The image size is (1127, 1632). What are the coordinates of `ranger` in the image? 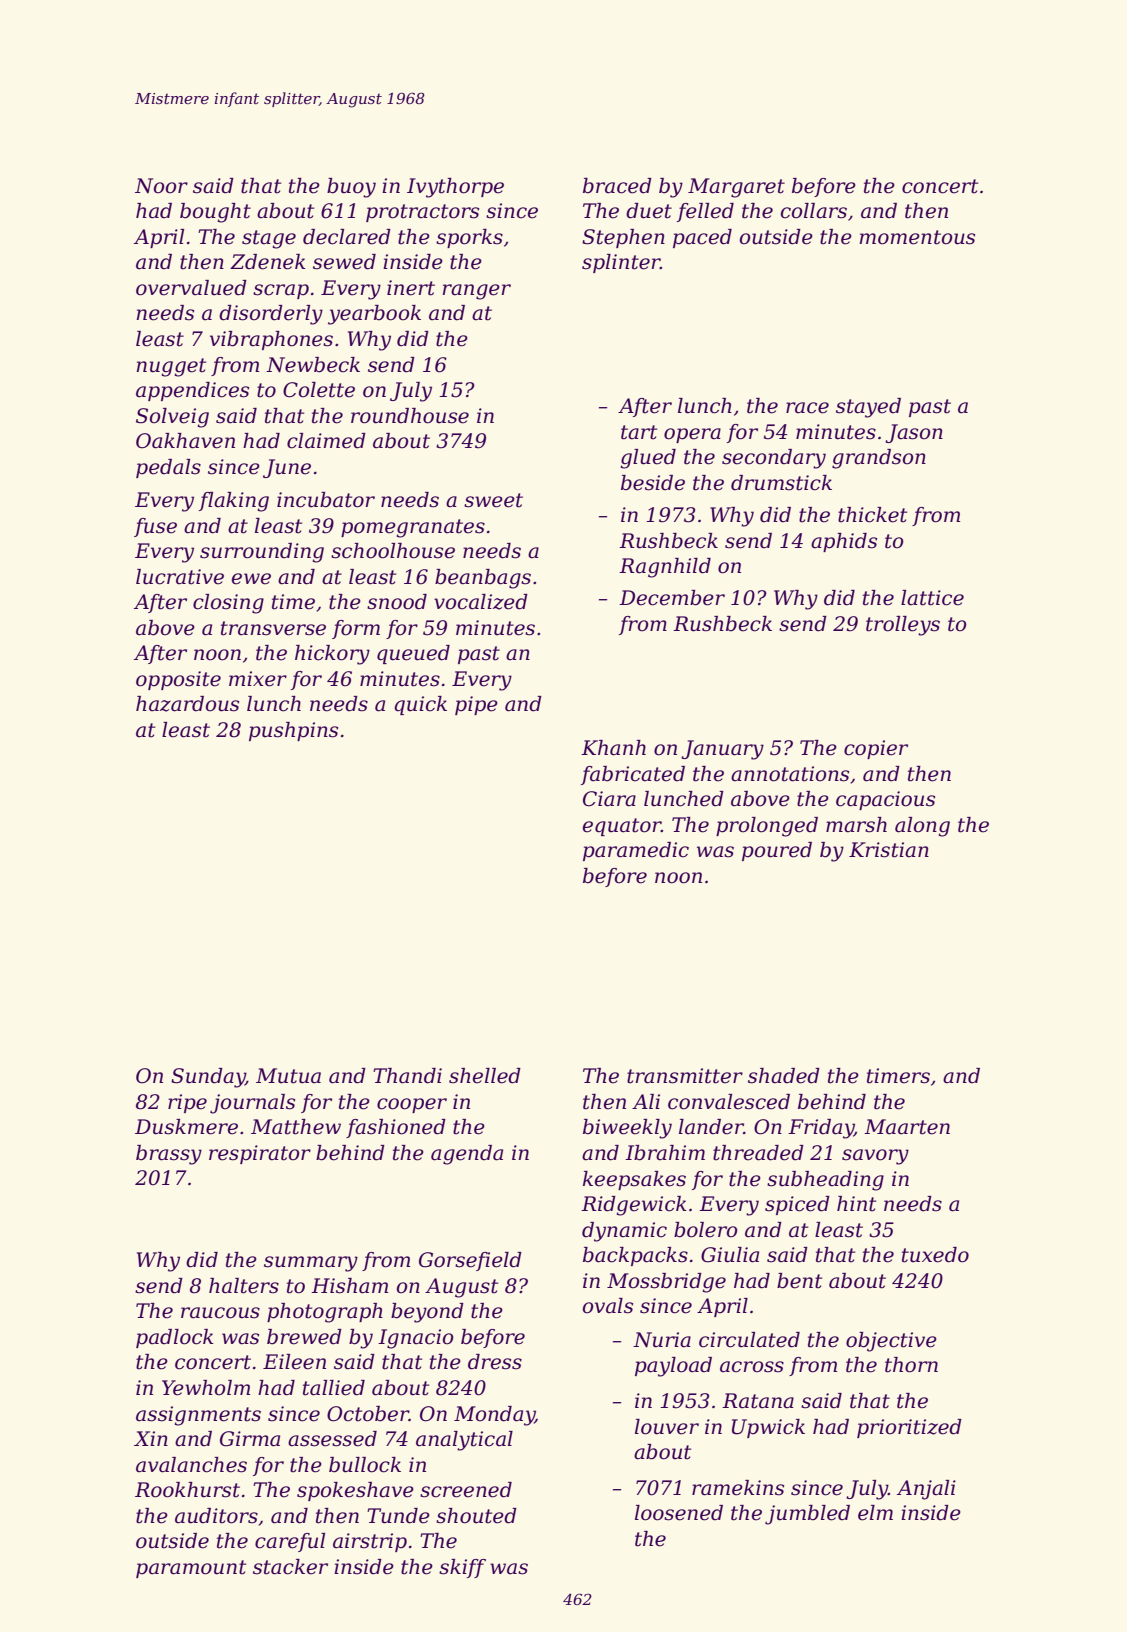 It's located at (476, 292).
